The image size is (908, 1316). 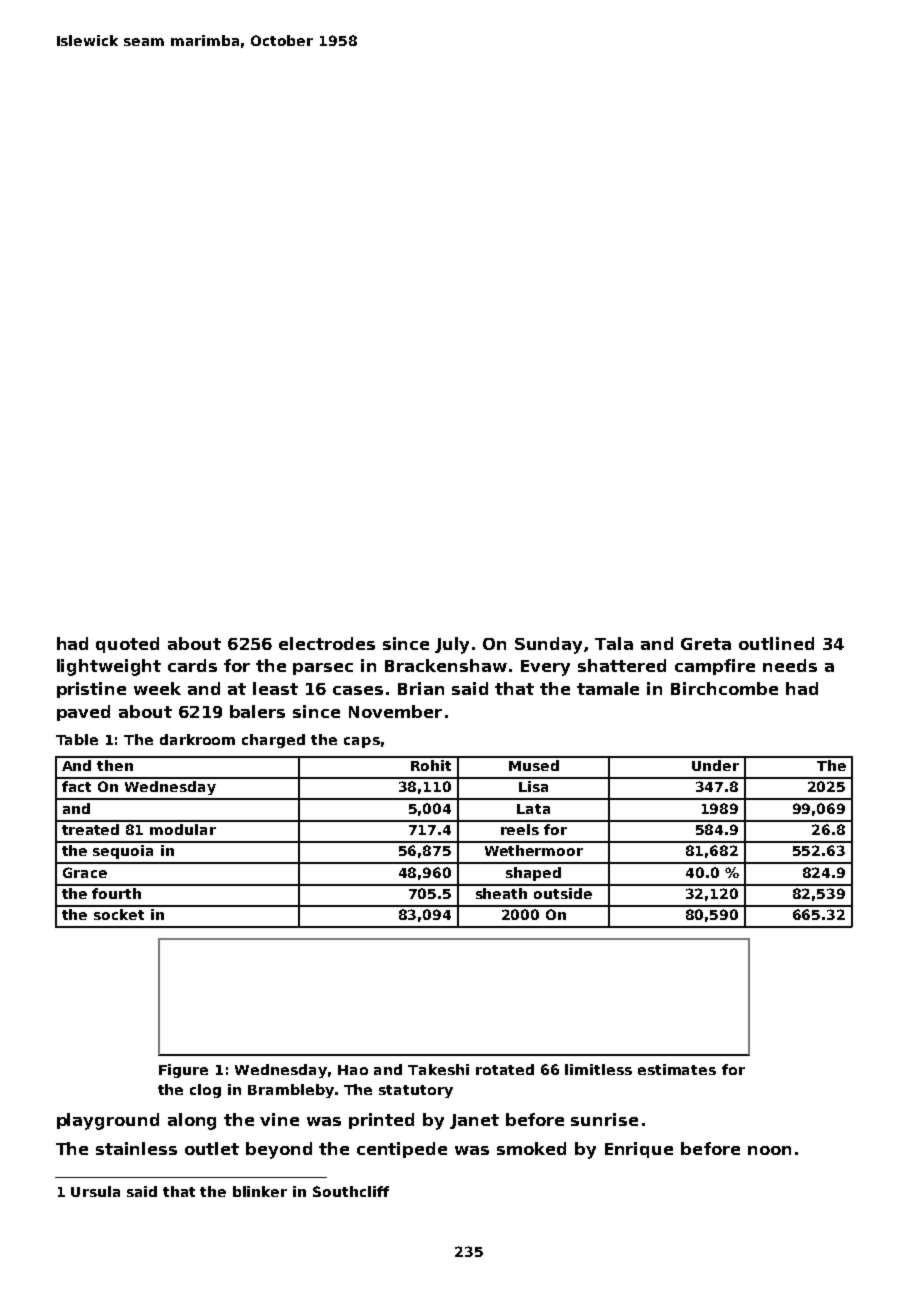 What do you see at coordinates (431, 765) in the image?
I see `Rohit` at bounding box center [431, 765].
